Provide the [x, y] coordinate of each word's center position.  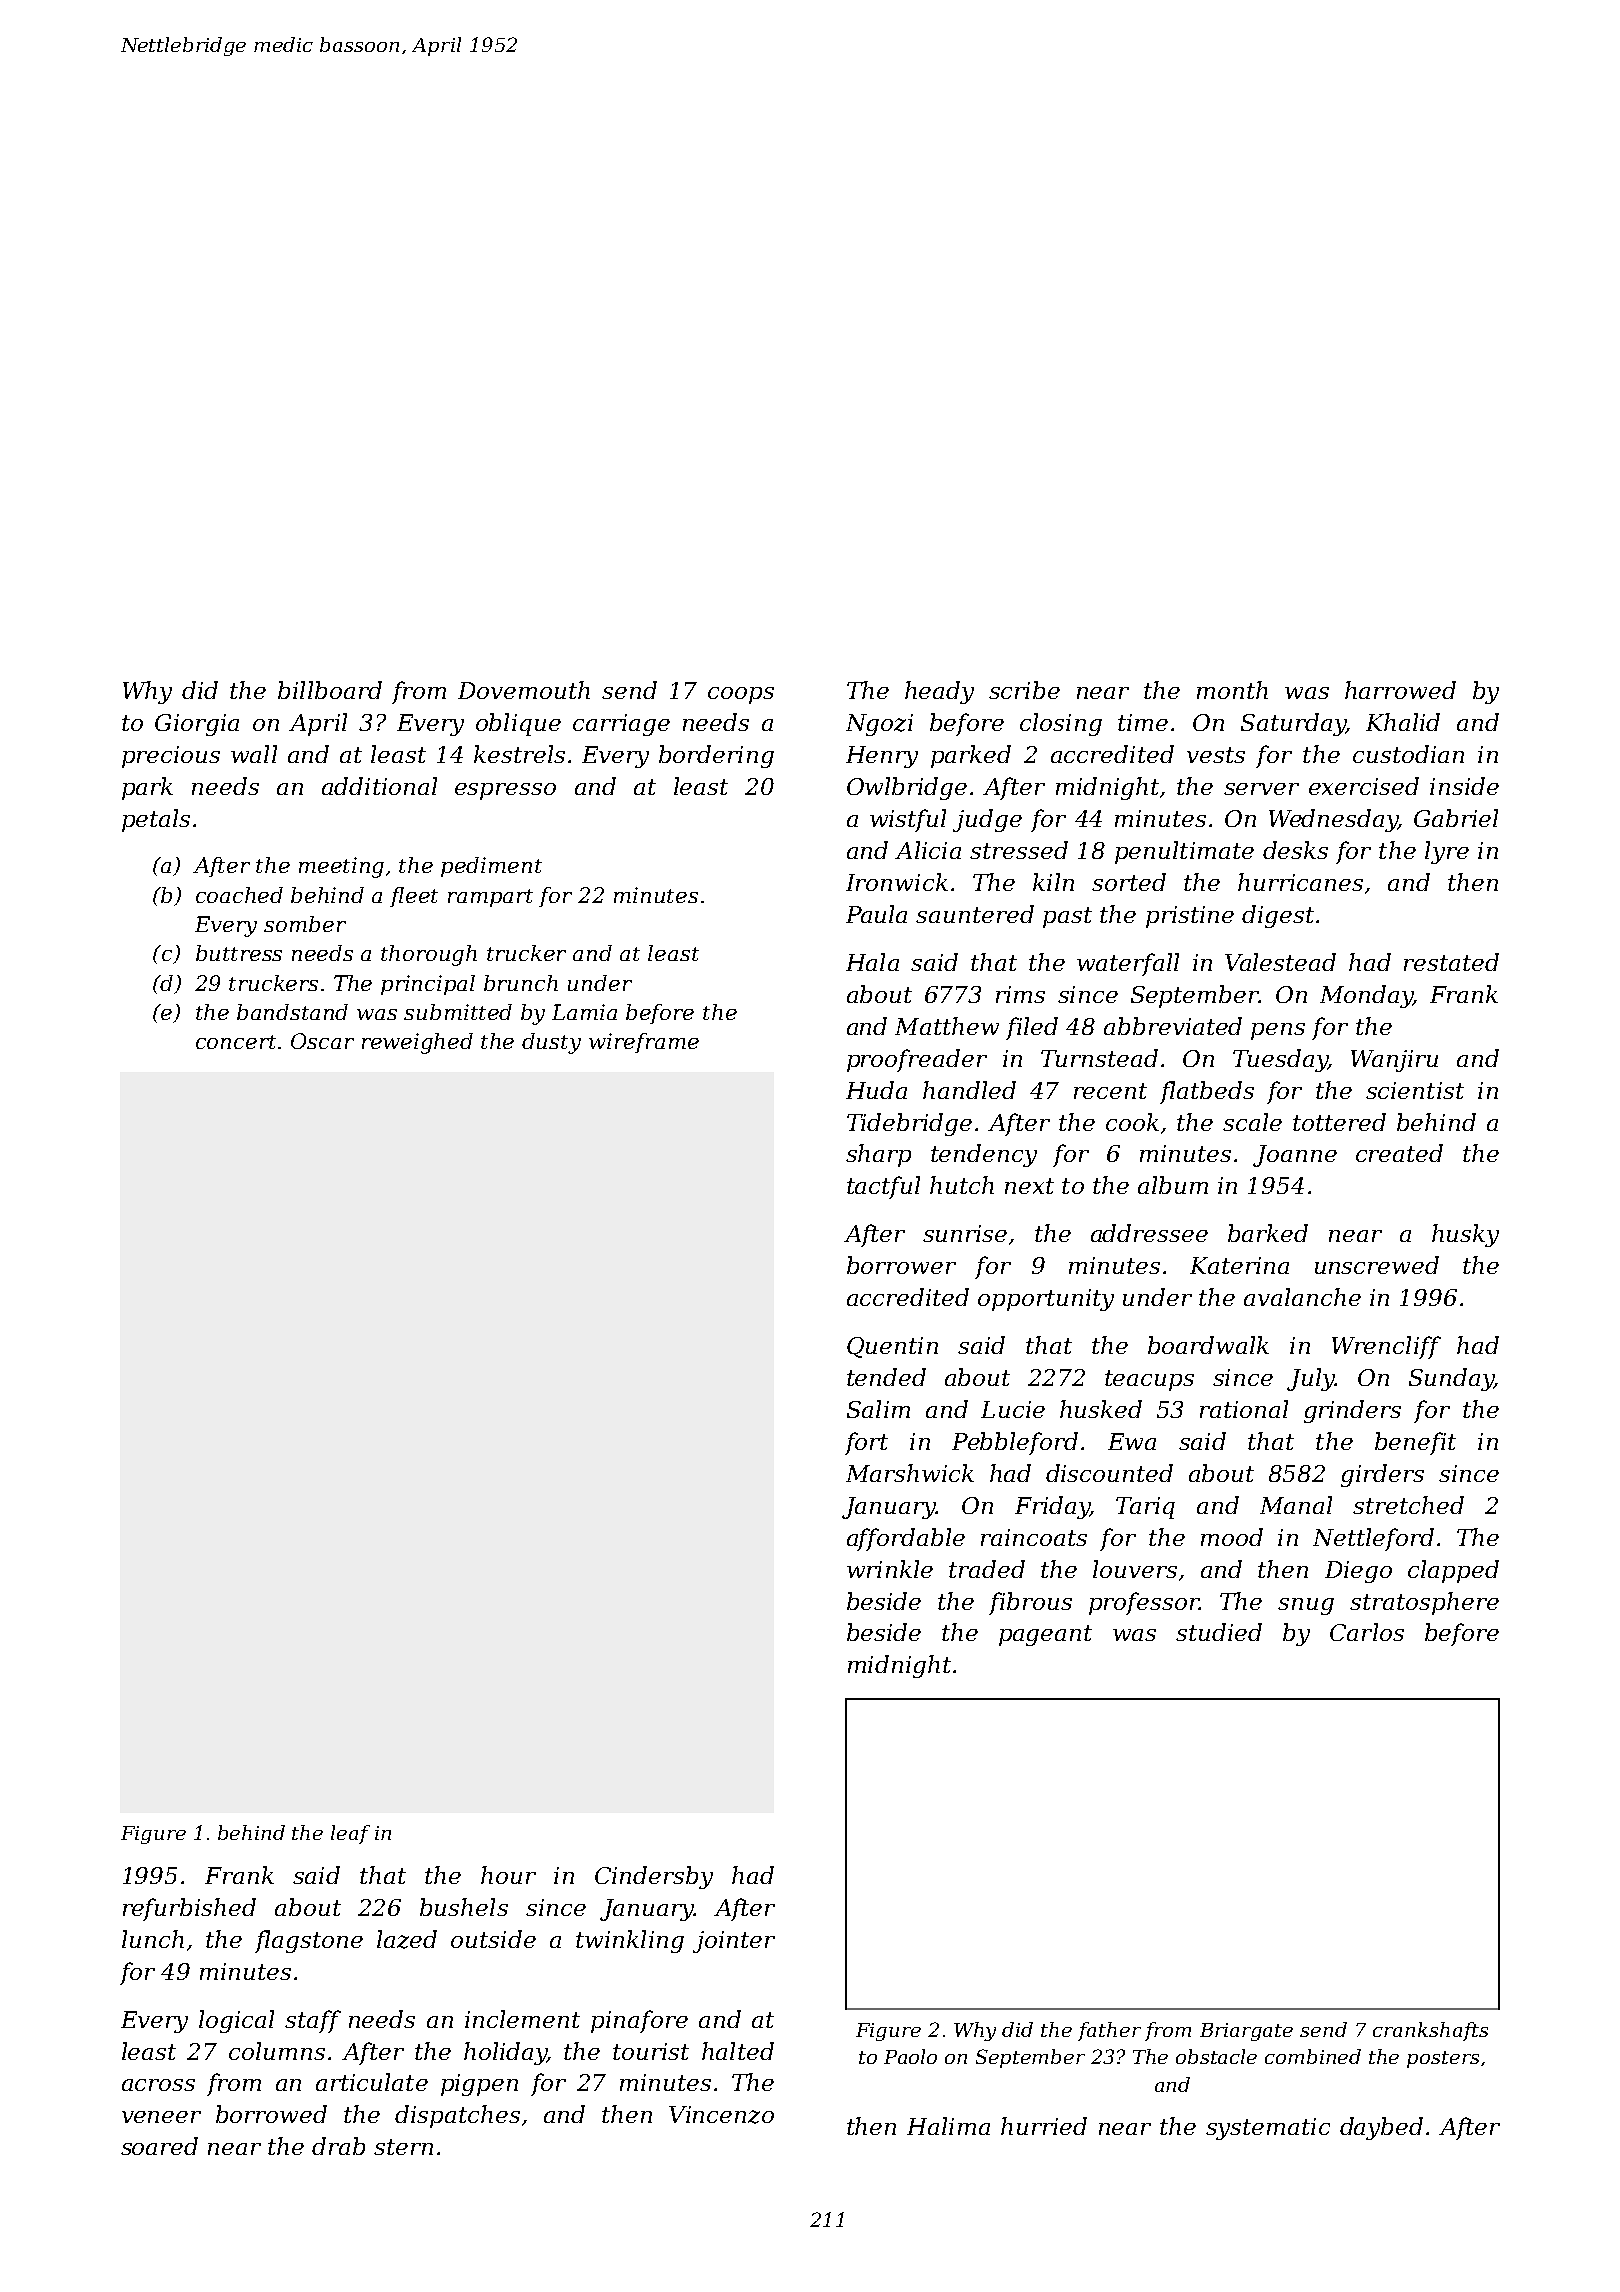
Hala [872, 962]
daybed [1381, 2128]
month [1232, 690]
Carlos [1367, 1632]
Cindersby [654, 1877]
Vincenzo [721, 2115]
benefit [1415, 1443]
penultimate [1184, 852]
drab [338, 2146]
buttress [239, 953]
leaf [350, 1834]
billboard [330, 690]
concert [236, 1042]
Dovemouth [524, 690]
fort [866, 1443]
